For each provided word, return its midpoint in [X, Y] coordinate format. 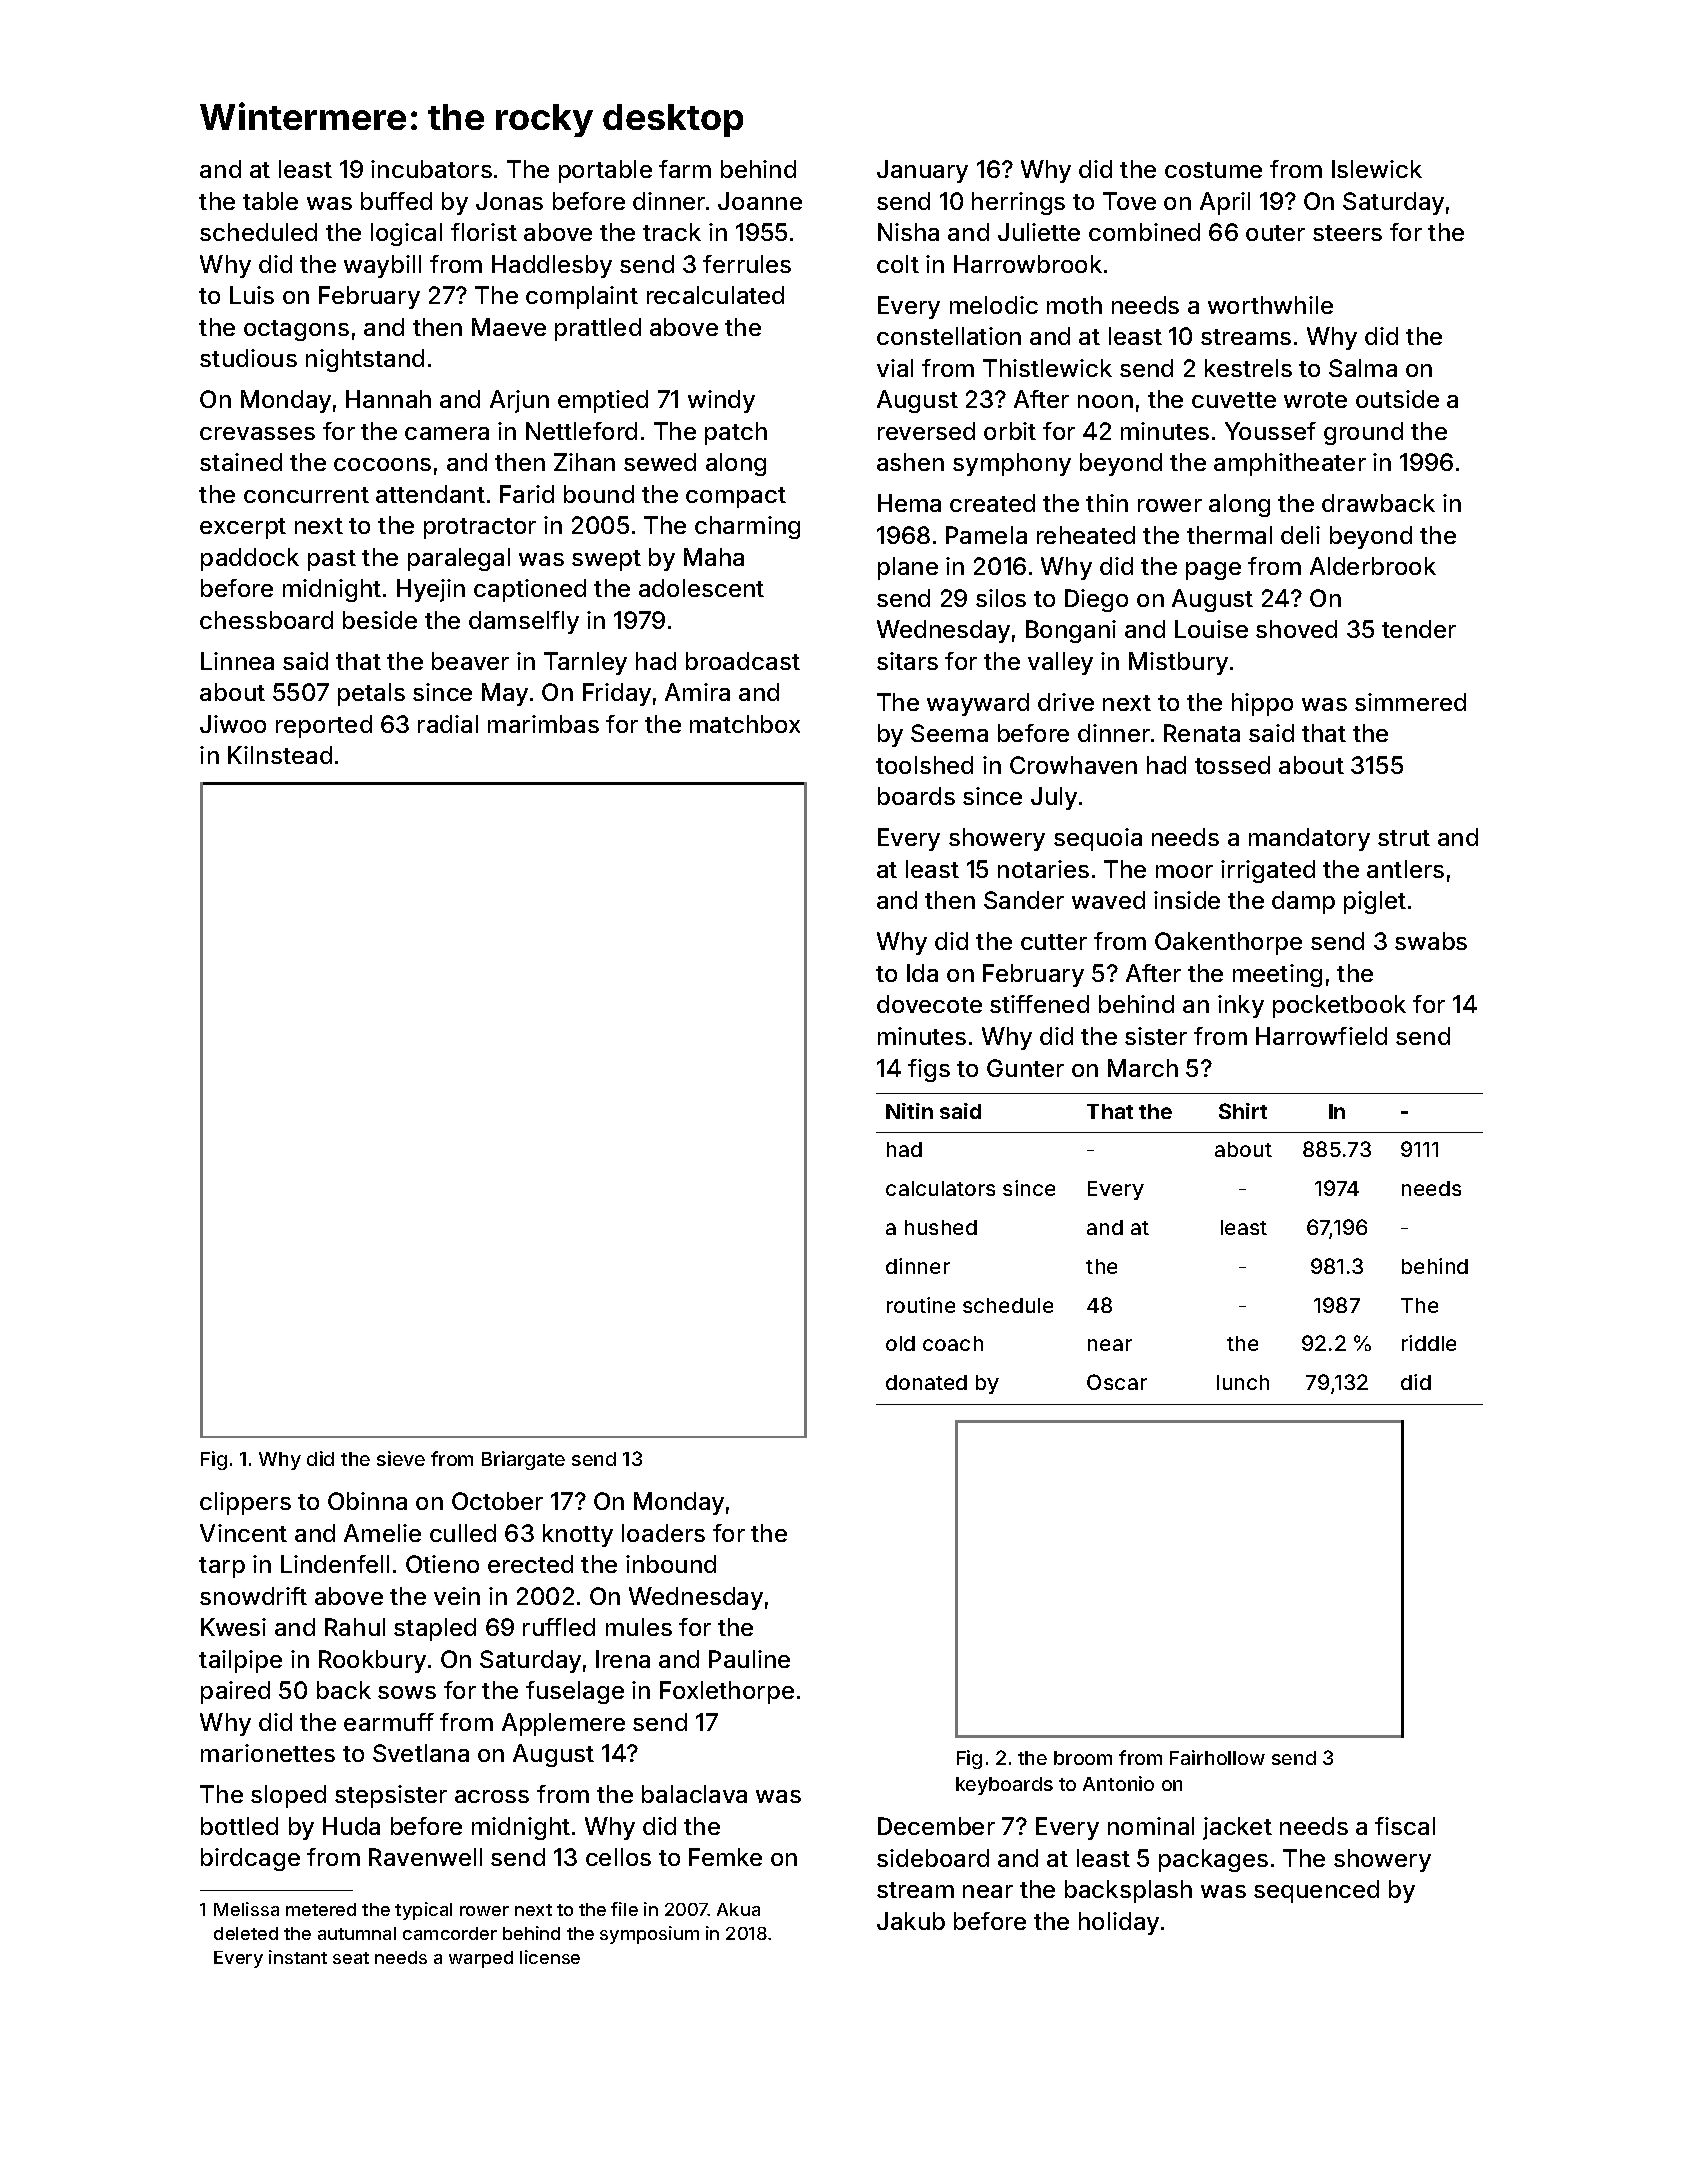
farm [685, 169]
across [492, 1796]
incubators [431, 169]
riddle [1429, 1343]
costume [1213, 170]
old [900, 1343]
